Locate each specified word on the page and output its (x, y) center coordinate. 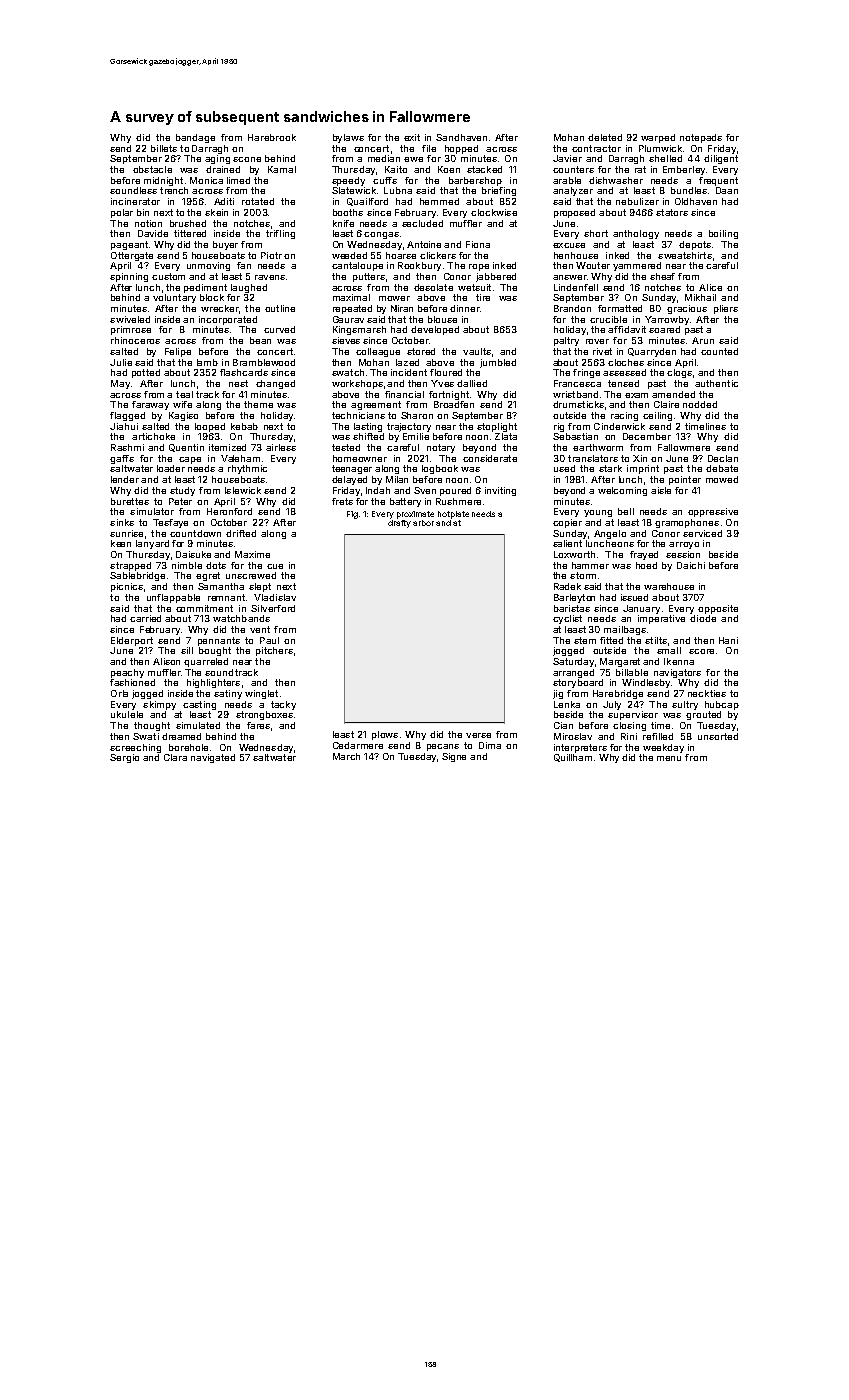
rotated (258, 201)
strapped (130, 566)
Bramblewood (264, 362)
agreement (376, 405)
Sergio (124, 758)
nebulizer (637, 201)
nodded (700, 404)
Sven (425, 490)
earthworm (598, 447)
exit (412, 137)
